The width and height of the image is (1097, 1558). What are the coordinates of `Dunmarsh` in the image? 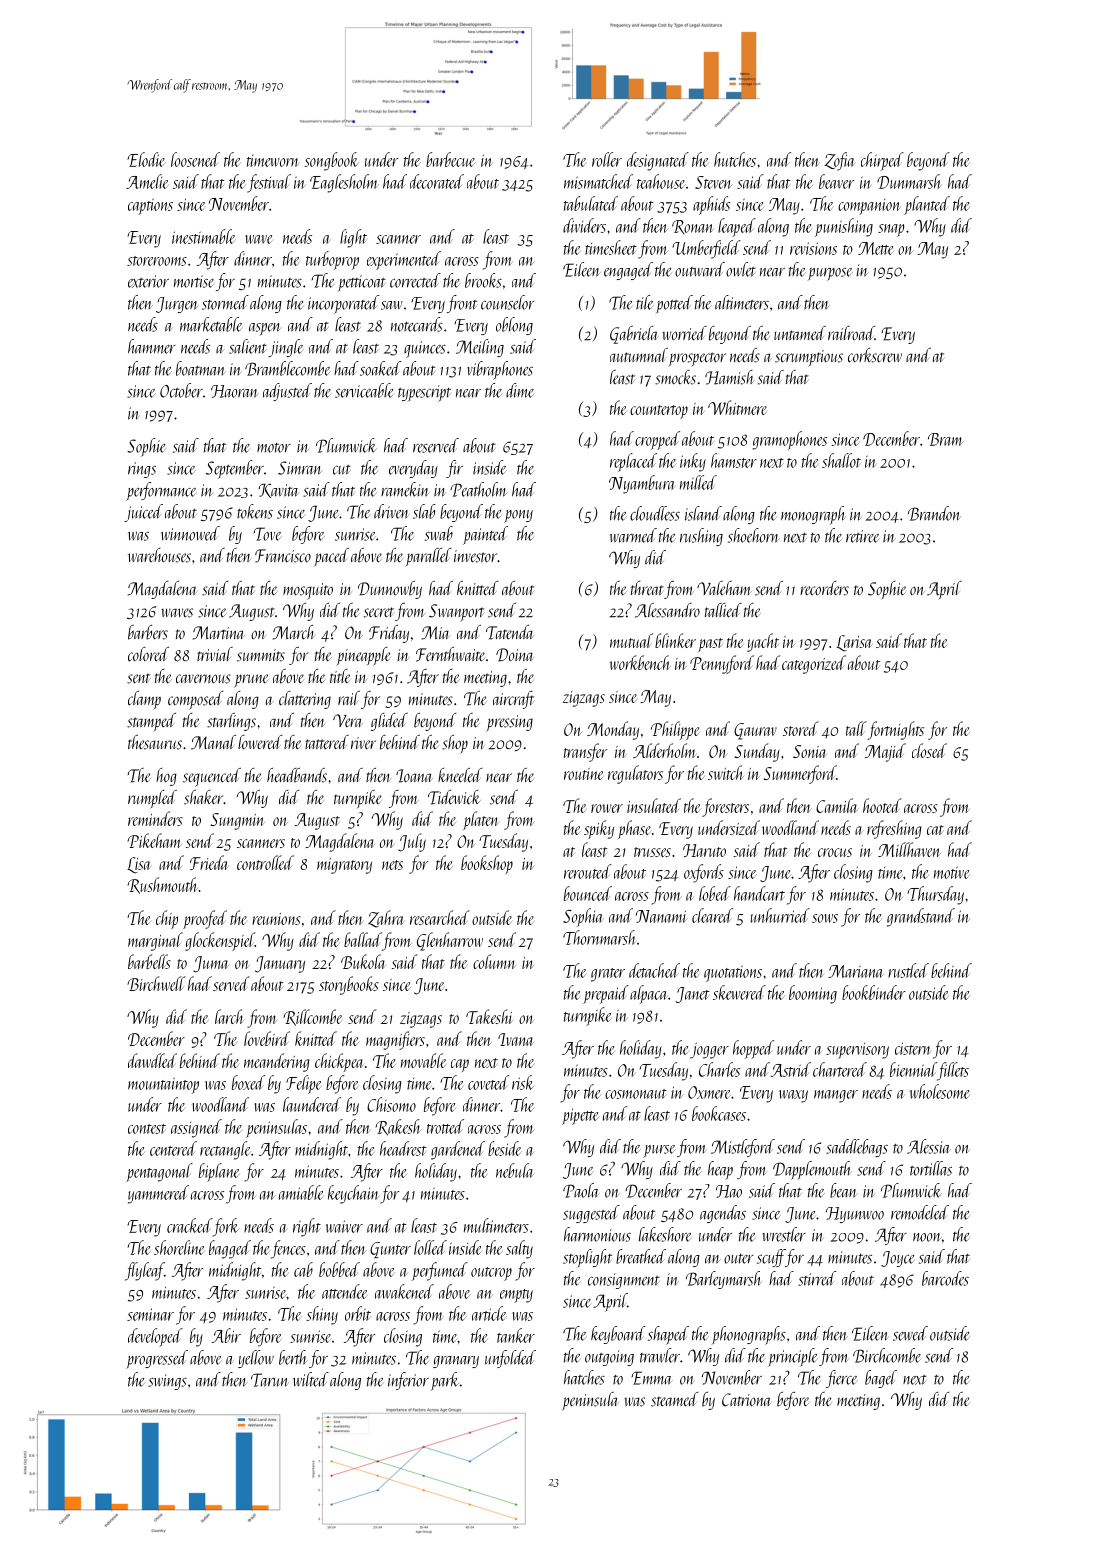 It's located at (909, 181).
